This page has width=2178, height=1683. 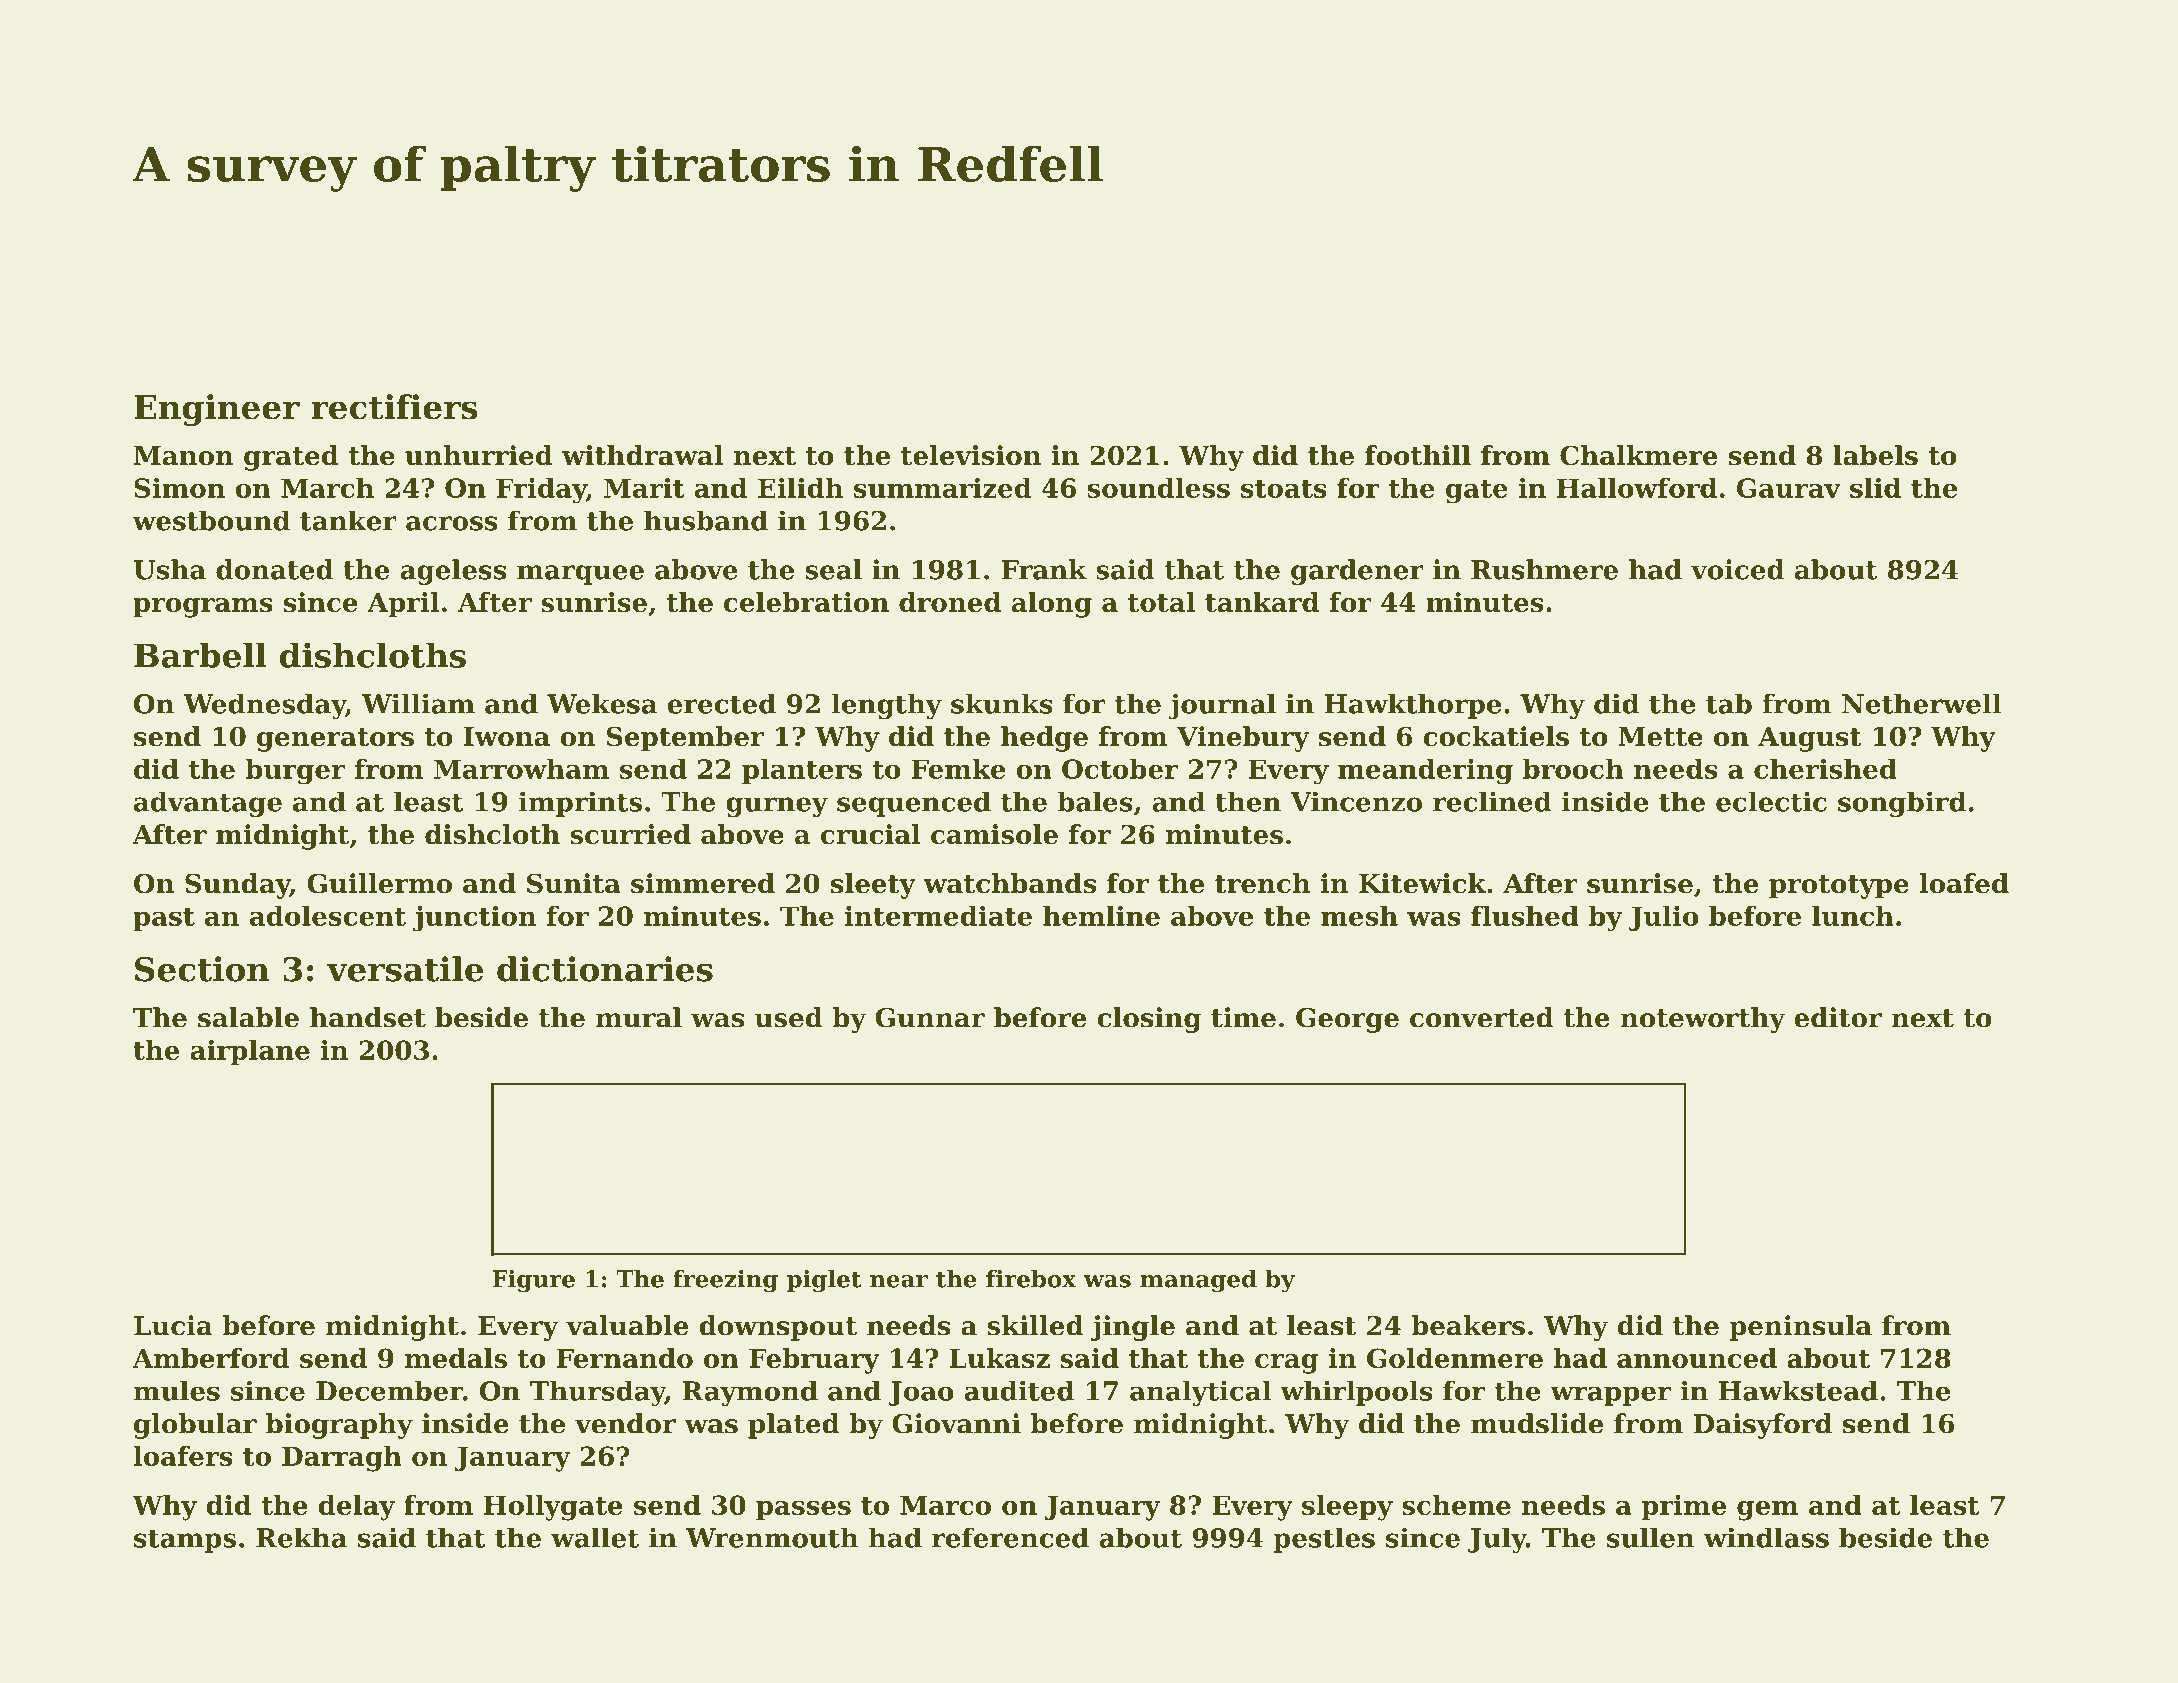 What do you see at coordinates (595, 1537) in the page?
I see `wallet` at bounding box center [595, 1537].
